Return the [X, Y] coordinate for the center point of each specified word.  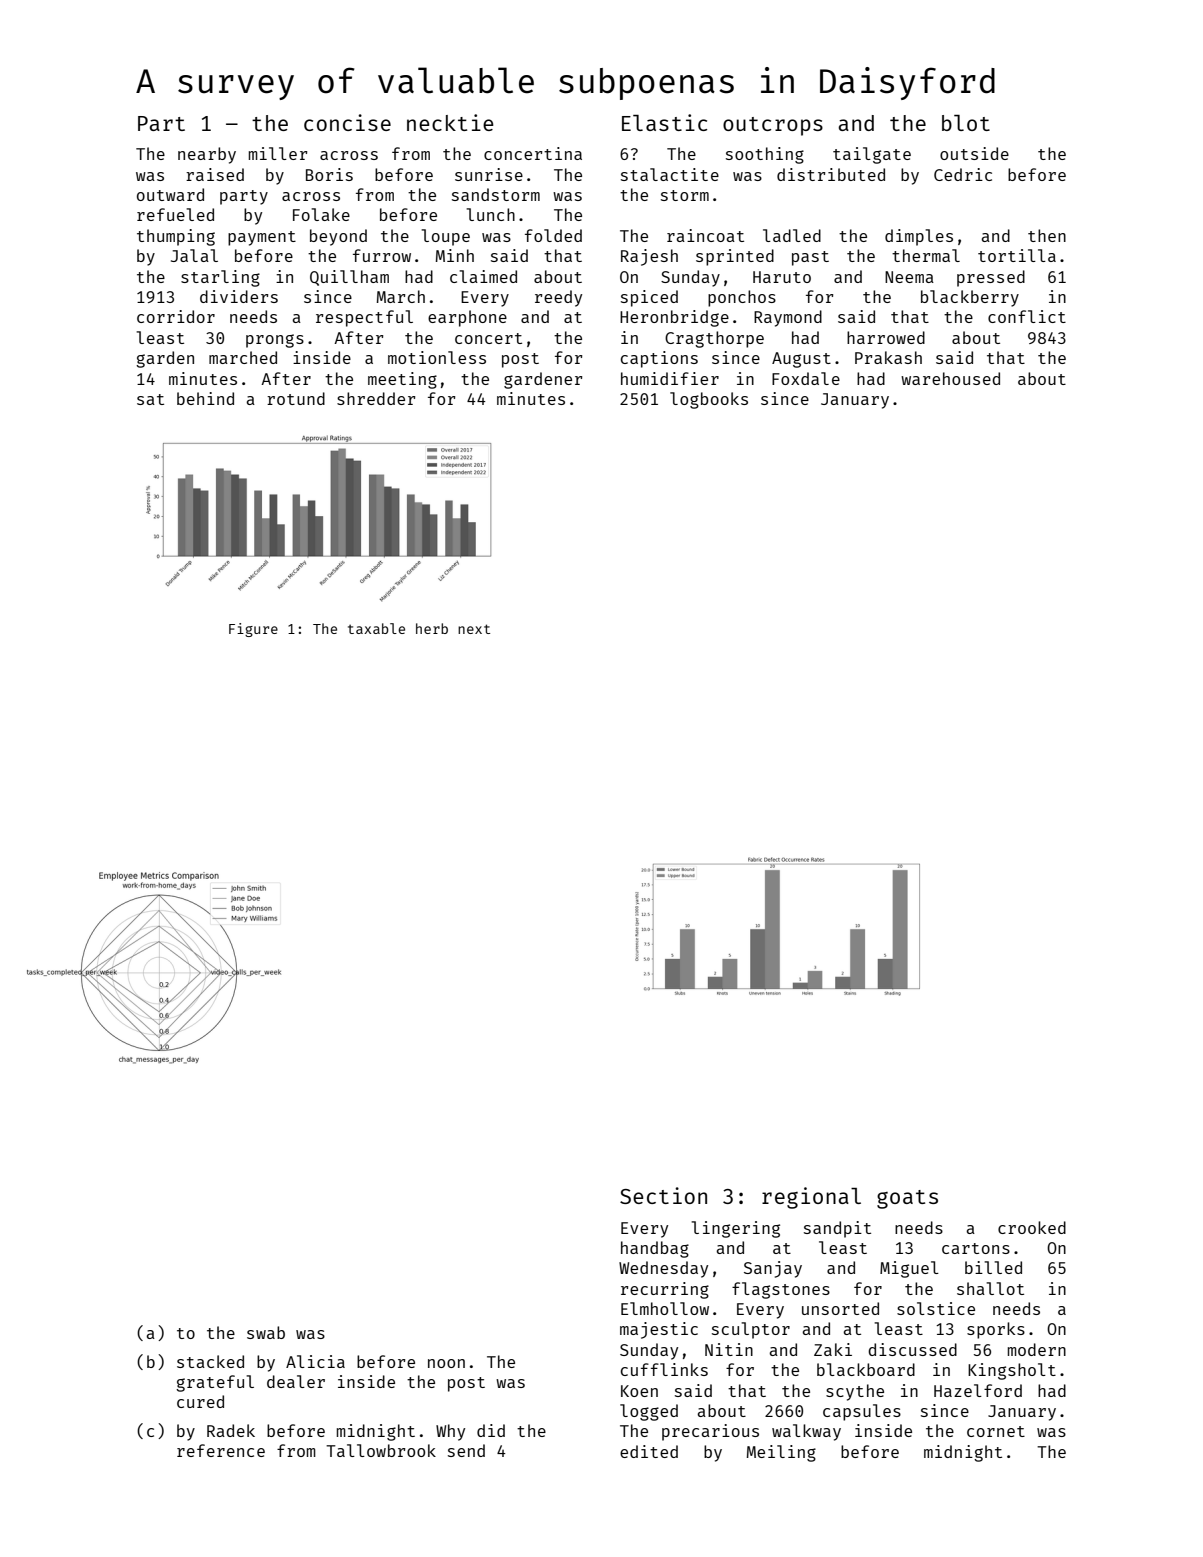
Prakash [888, 357]
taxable [376, 628]
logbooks [709, 400]
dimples [919, 237]
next [474, 629]
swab [266, 1332]
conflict [1027, 316]
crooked [1032, 1227]
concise [347, 122]
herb [432, 628]
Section [663, 1195]
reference [221, 1450]
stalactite [670, 174]
